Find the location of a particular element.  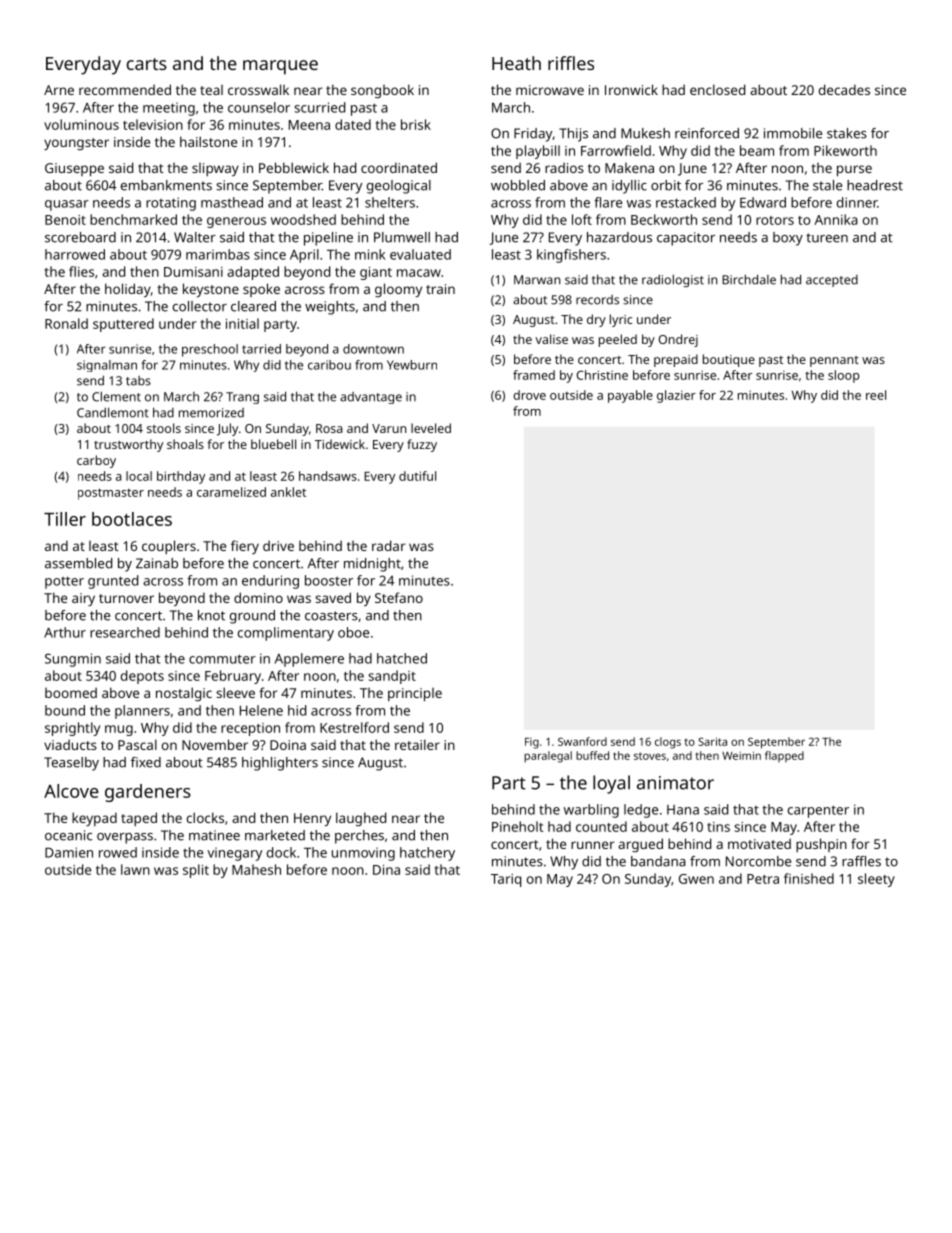

caramelized is located at coordinates (231, 492).
